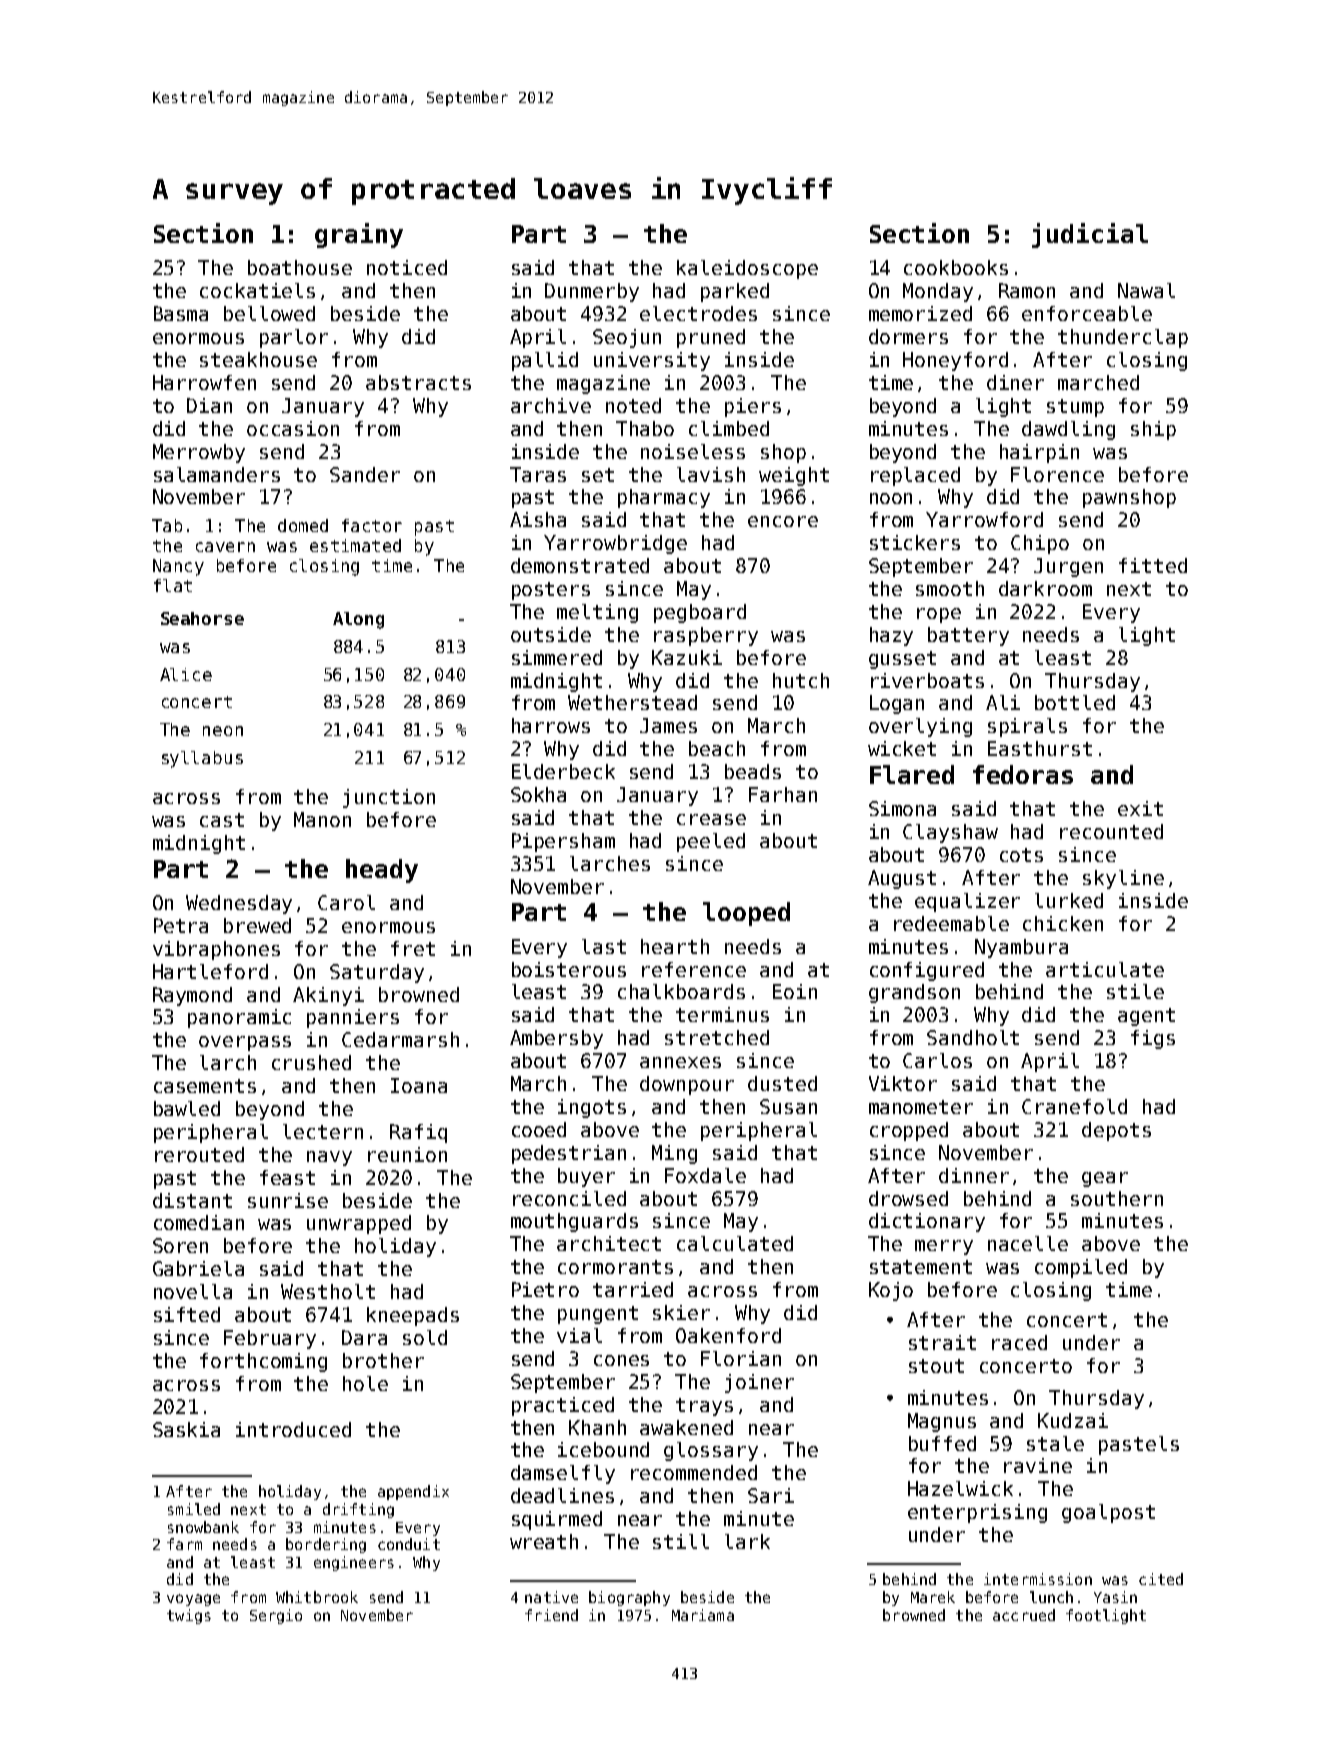 This document has width=1342, height=1737. What do you see at coordinates (276, 1616) in the document?
I see `Sergio` at bounding box center [276, 1616].
